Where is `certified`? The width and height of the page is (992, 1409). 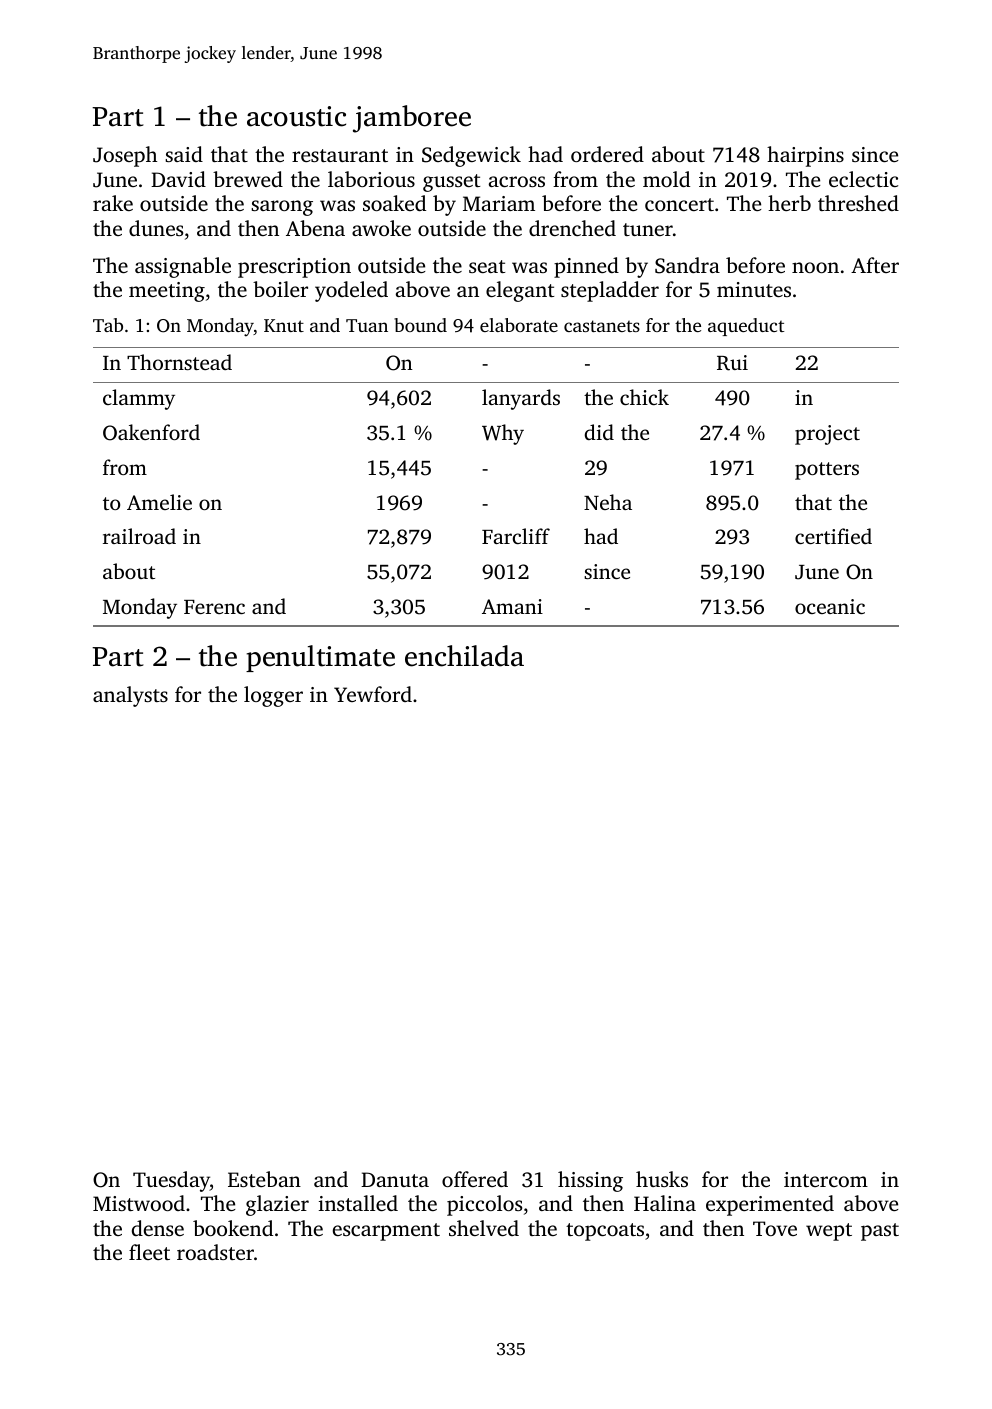 certified is located at coordinates (833, 536).
